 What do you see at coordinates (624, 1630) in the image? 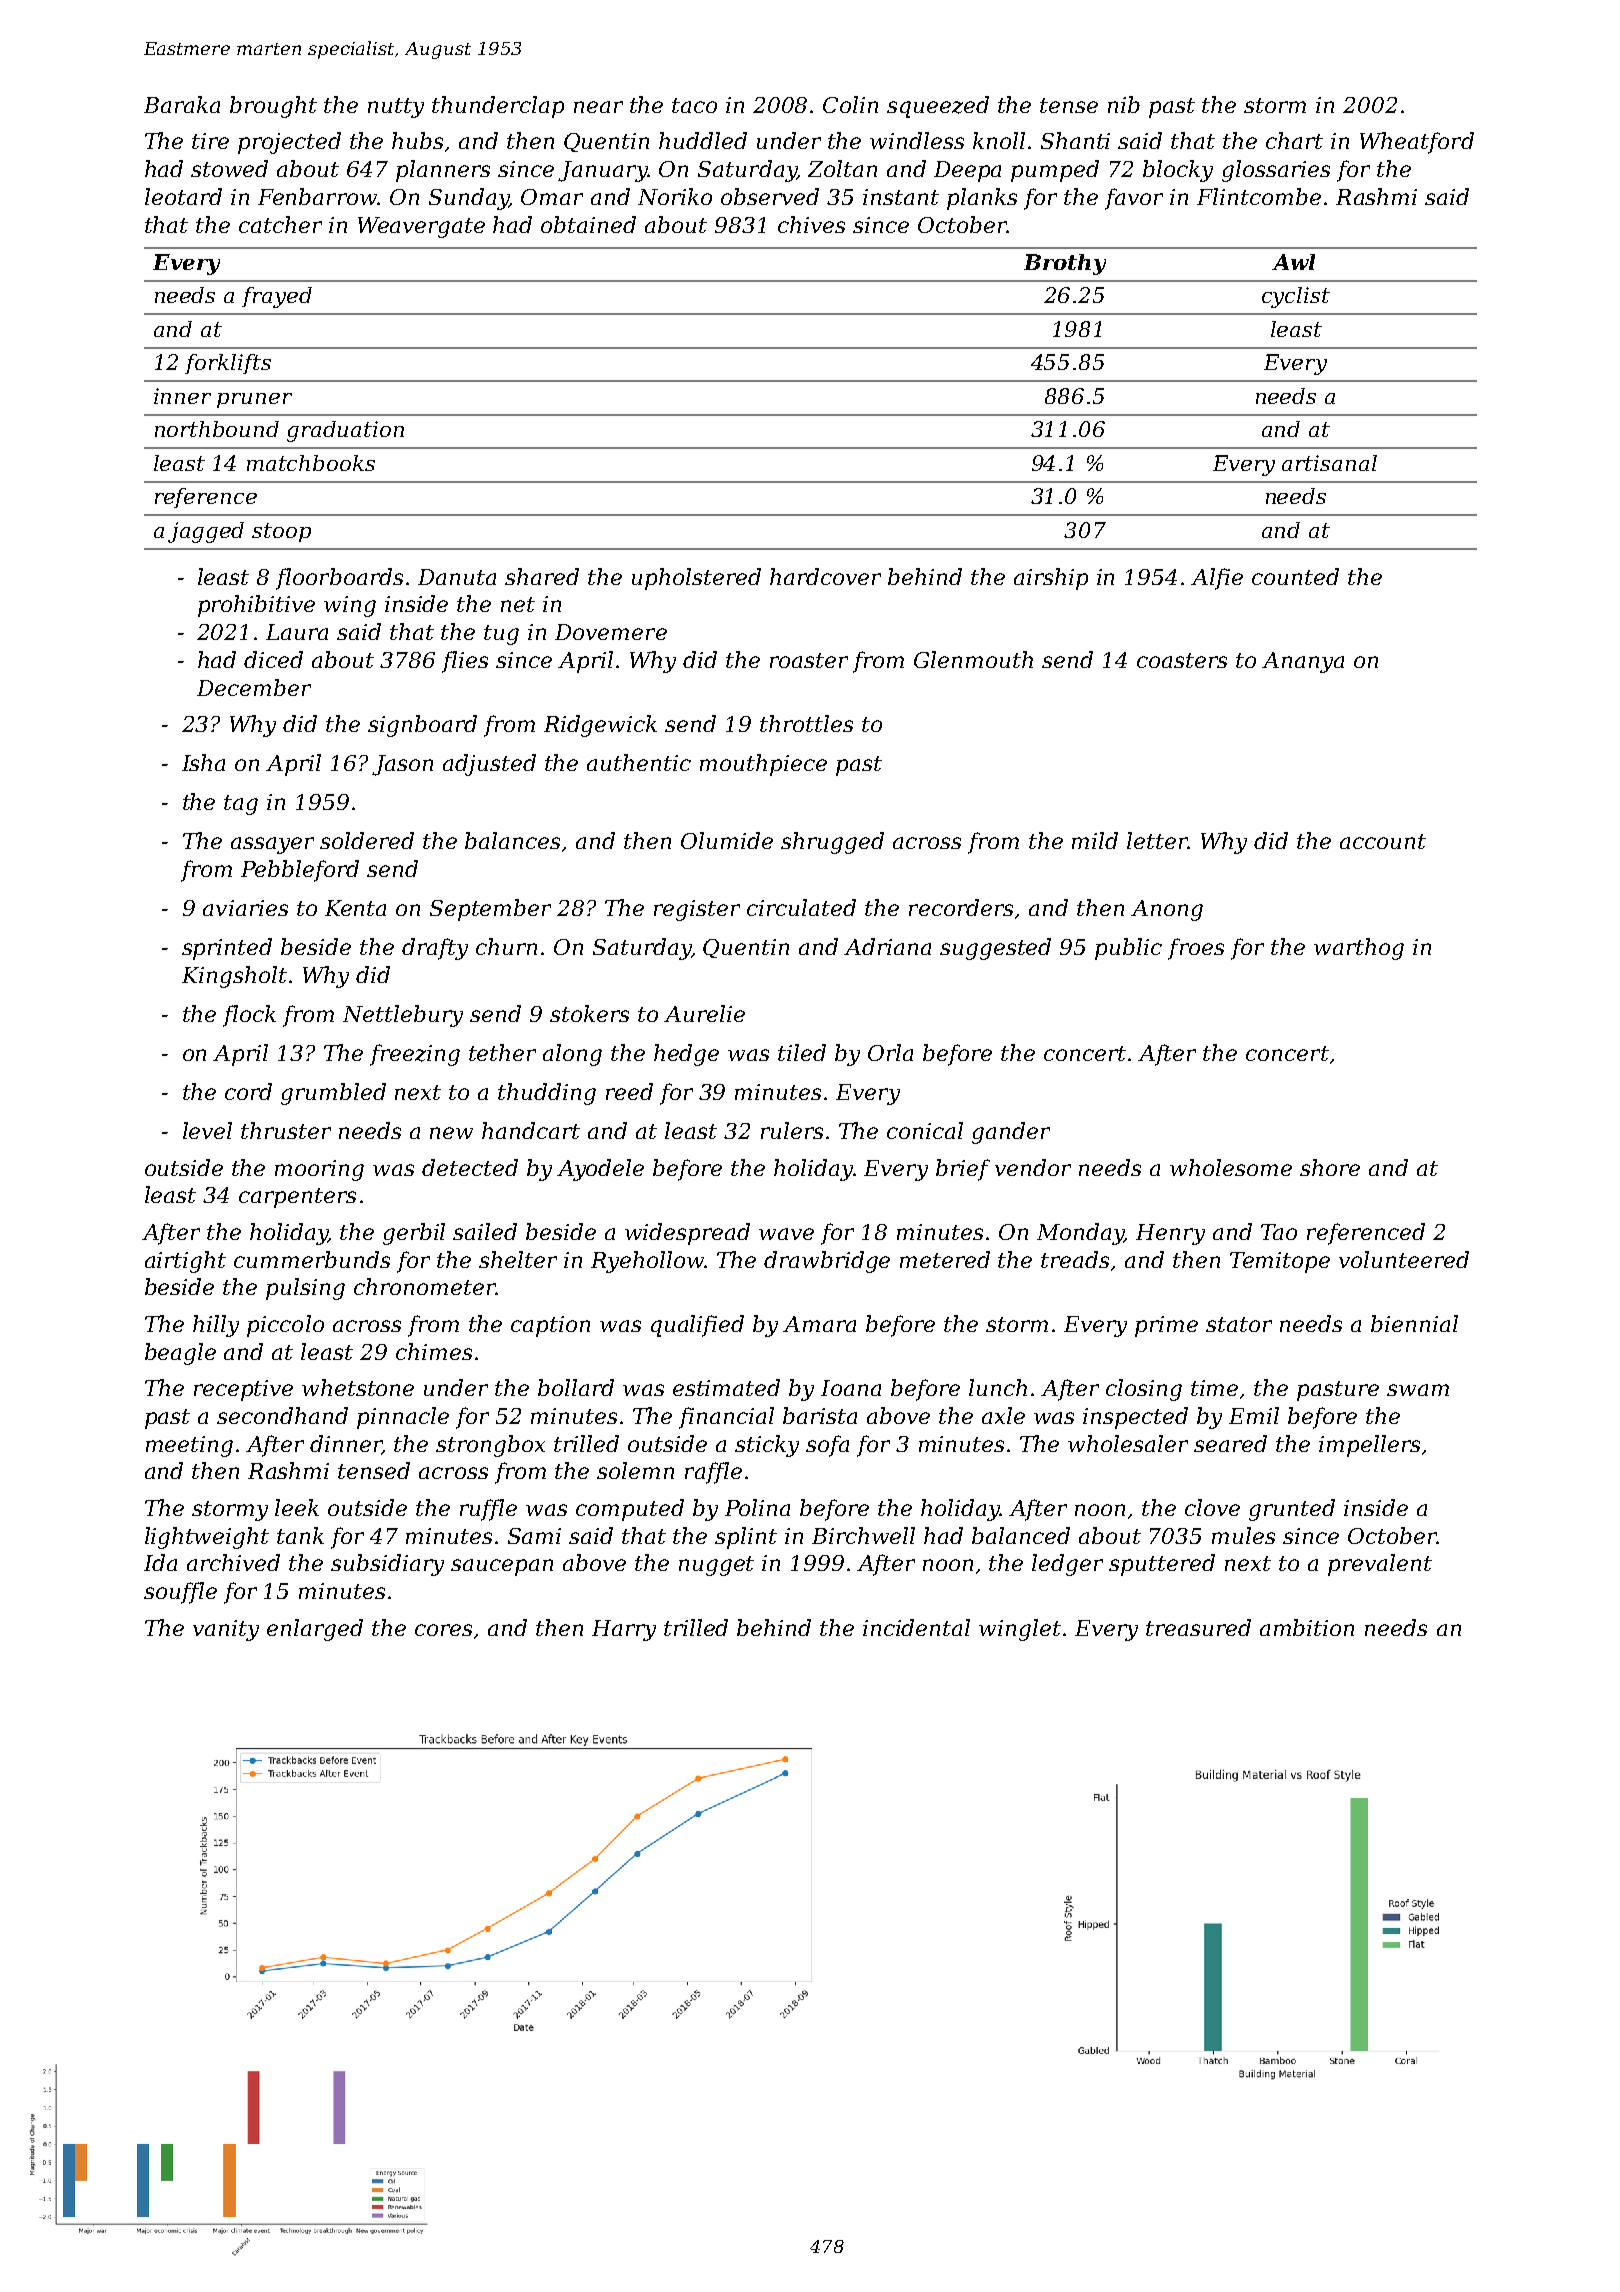
I see `Harry` at bounding box center [624, 1630].
